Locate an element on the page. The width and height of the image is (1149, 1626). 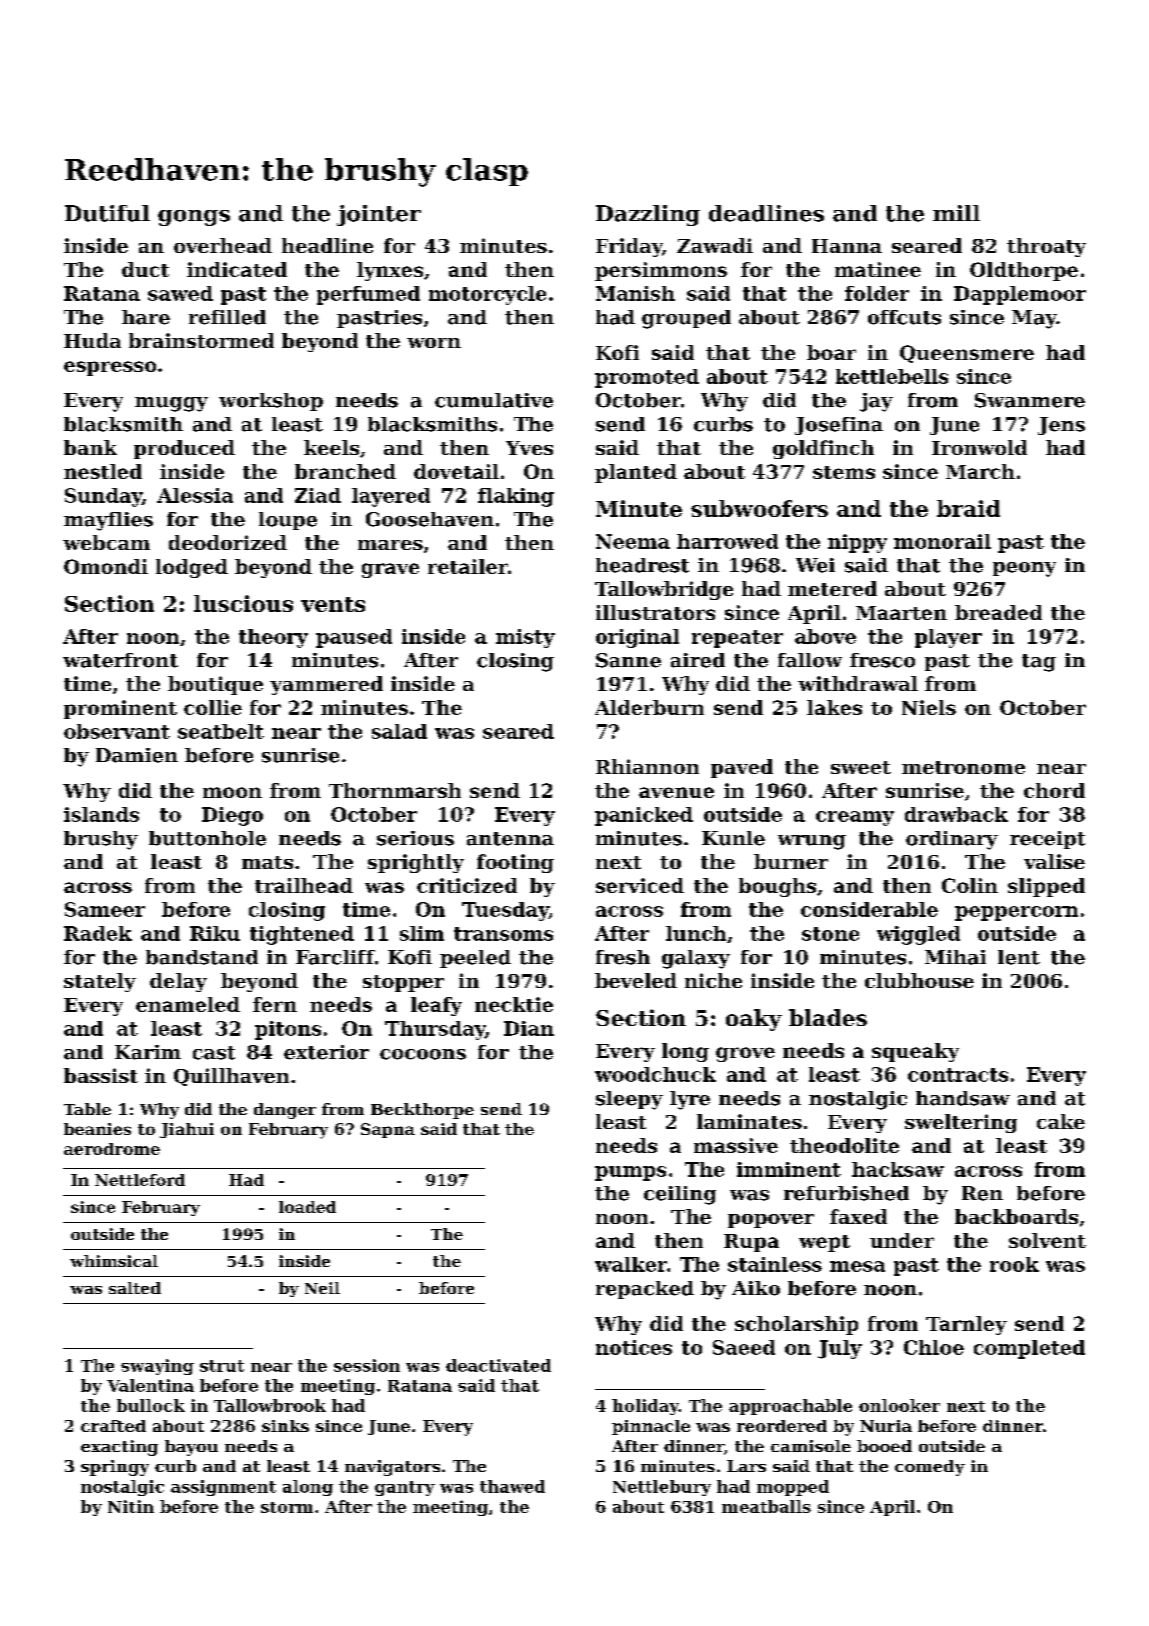
sleepy is located at coordinates (629, 1100).
